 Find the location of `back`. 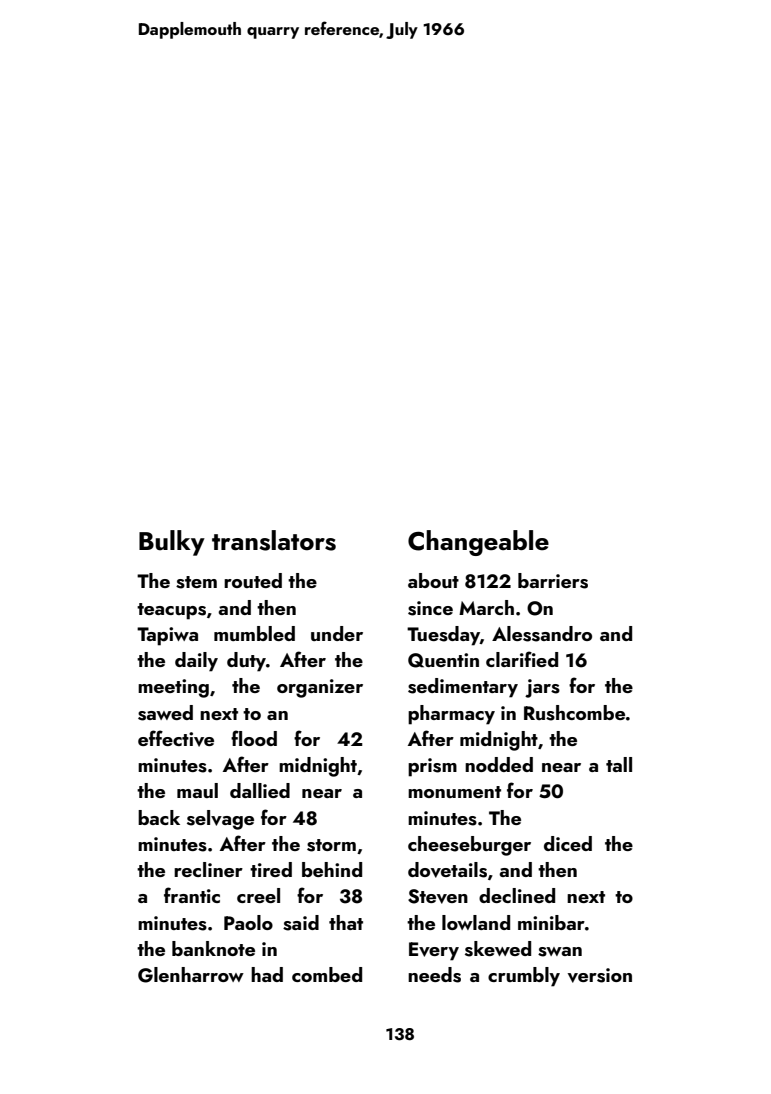

back is located at coordinates (159, 817).
